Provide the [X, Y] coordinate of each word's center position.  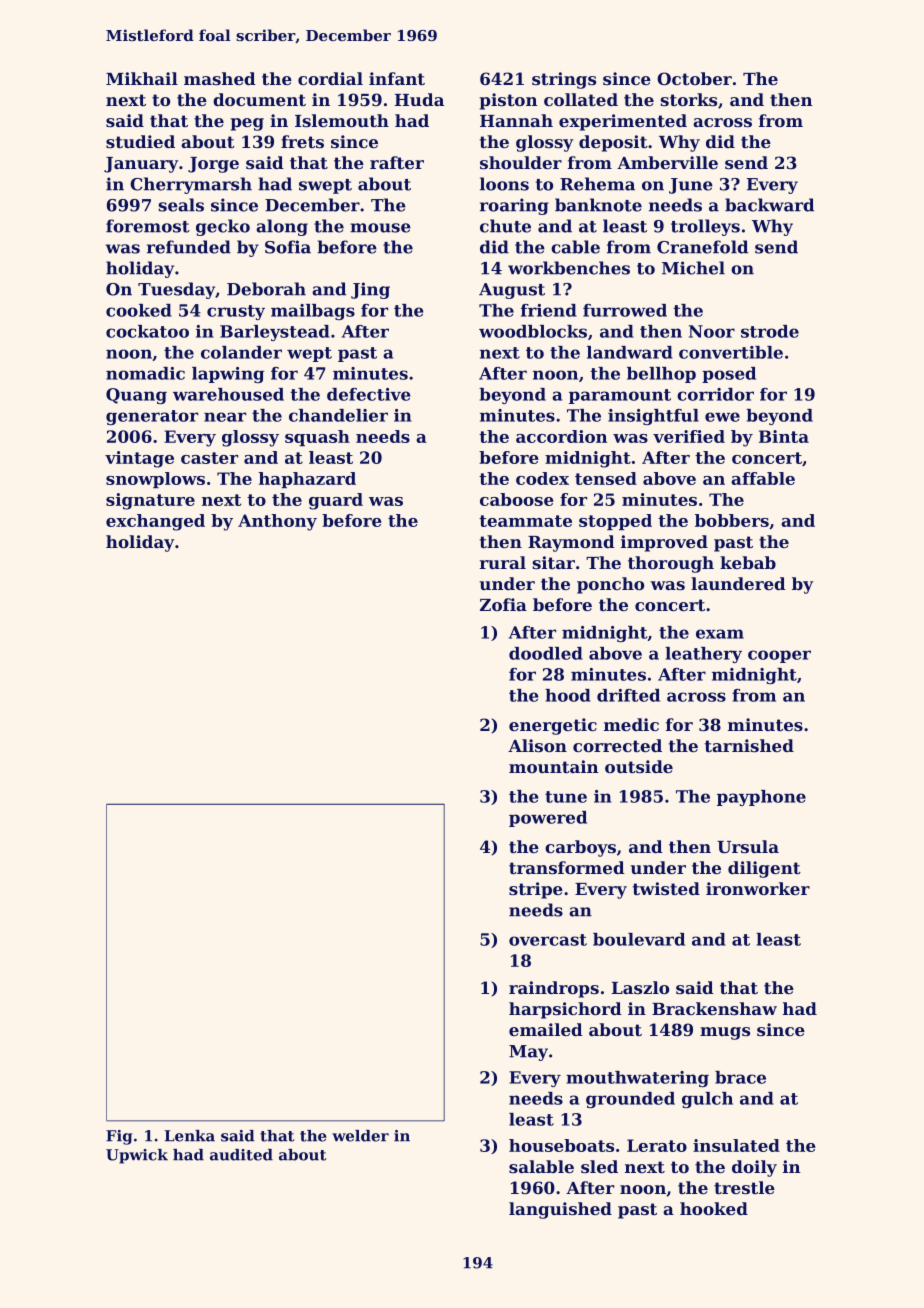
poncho [610, 585]
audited [241, 1155]
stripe [536, 890]
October [694, 78]
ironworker [758, 888]
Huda [419, 99]
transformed [567, 867]
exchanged [155, 522]
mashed [220, 78]
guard [336, 501]
